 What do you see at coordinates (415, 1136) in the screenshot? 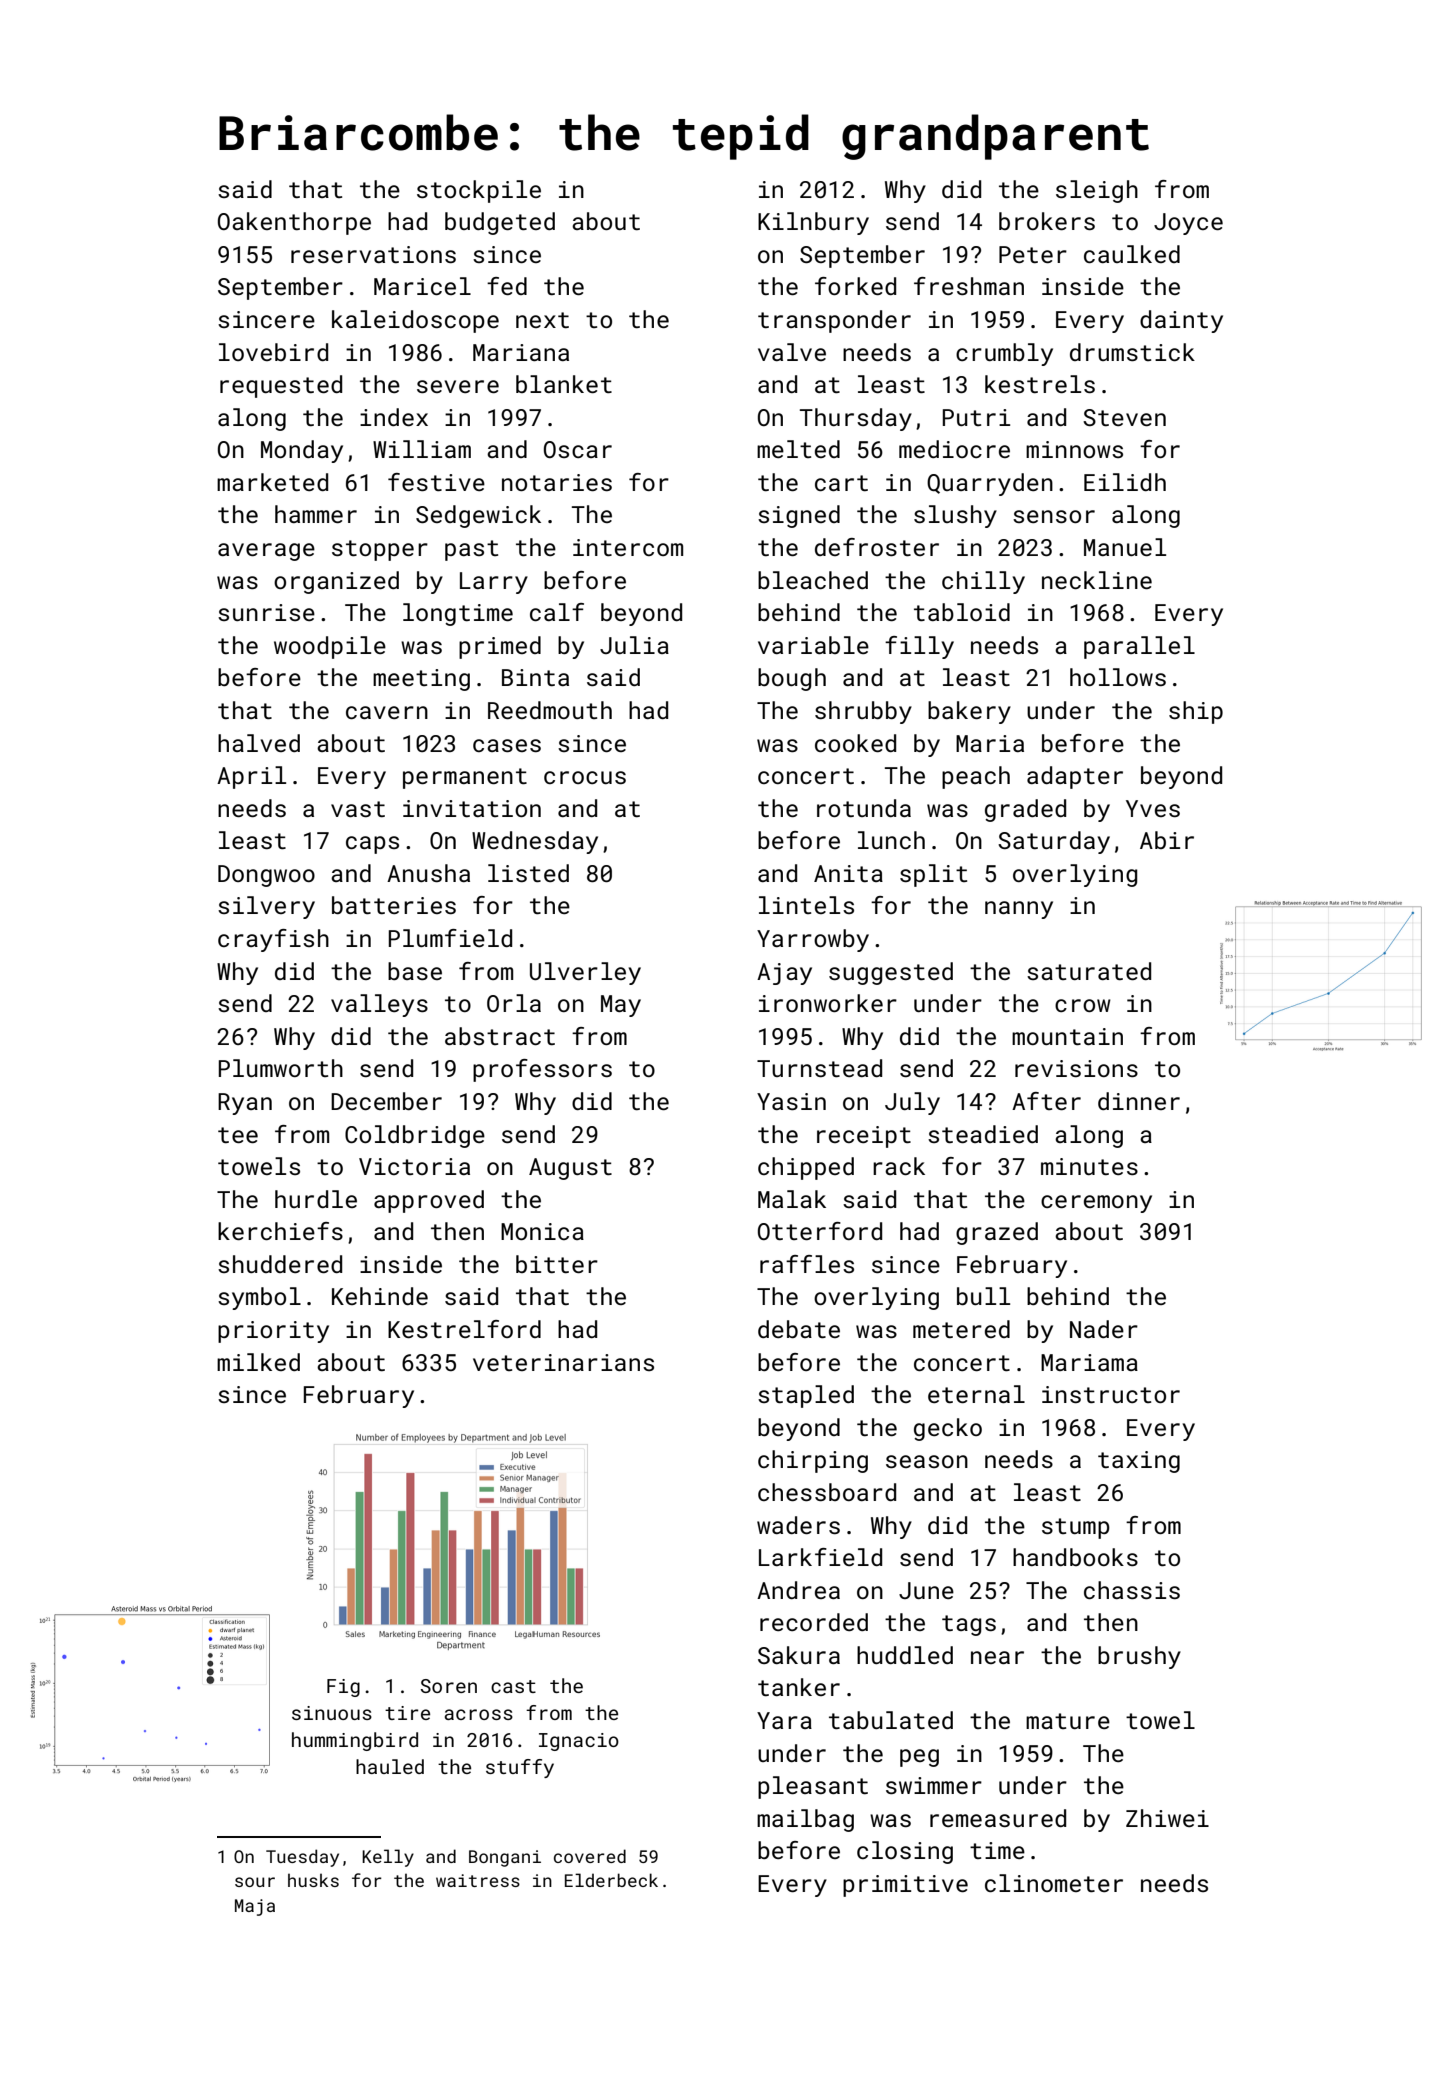
I see `Coldbridge` at bounding box center [415, 1136].
